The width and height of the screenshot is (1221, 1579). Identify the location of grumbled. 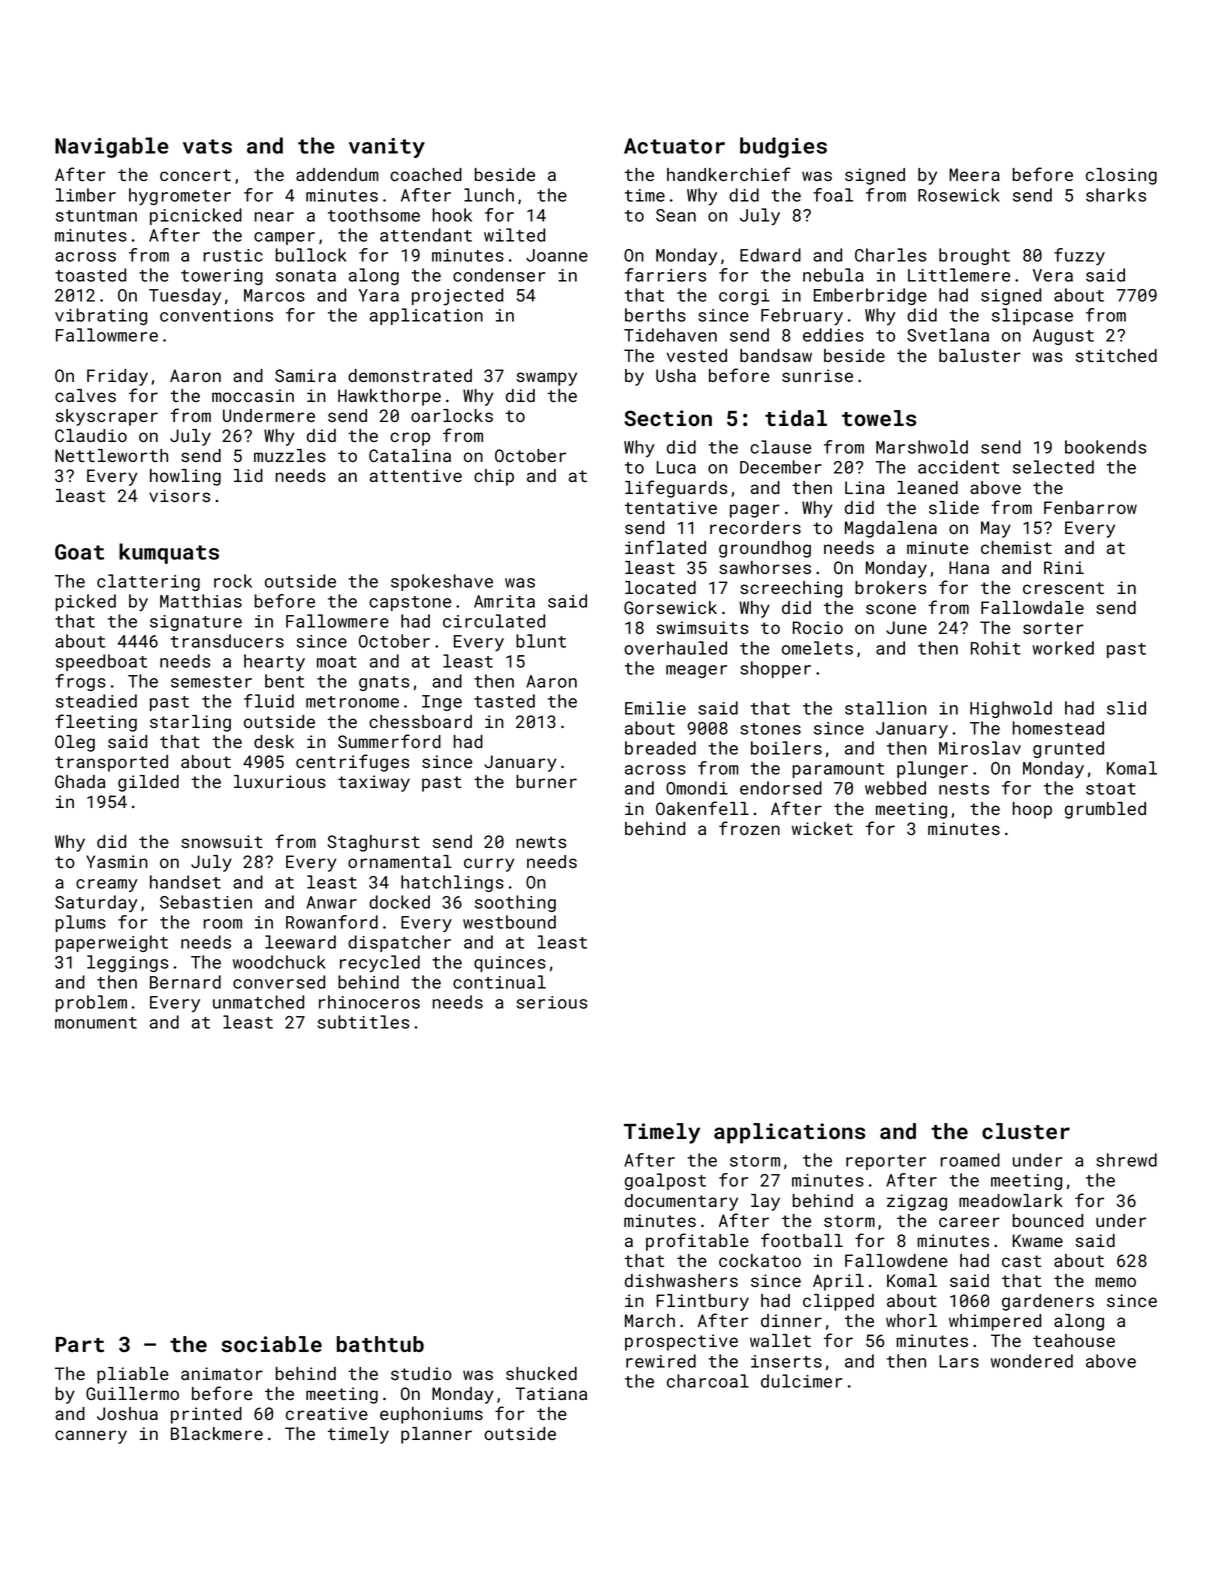
(1105, 810).
